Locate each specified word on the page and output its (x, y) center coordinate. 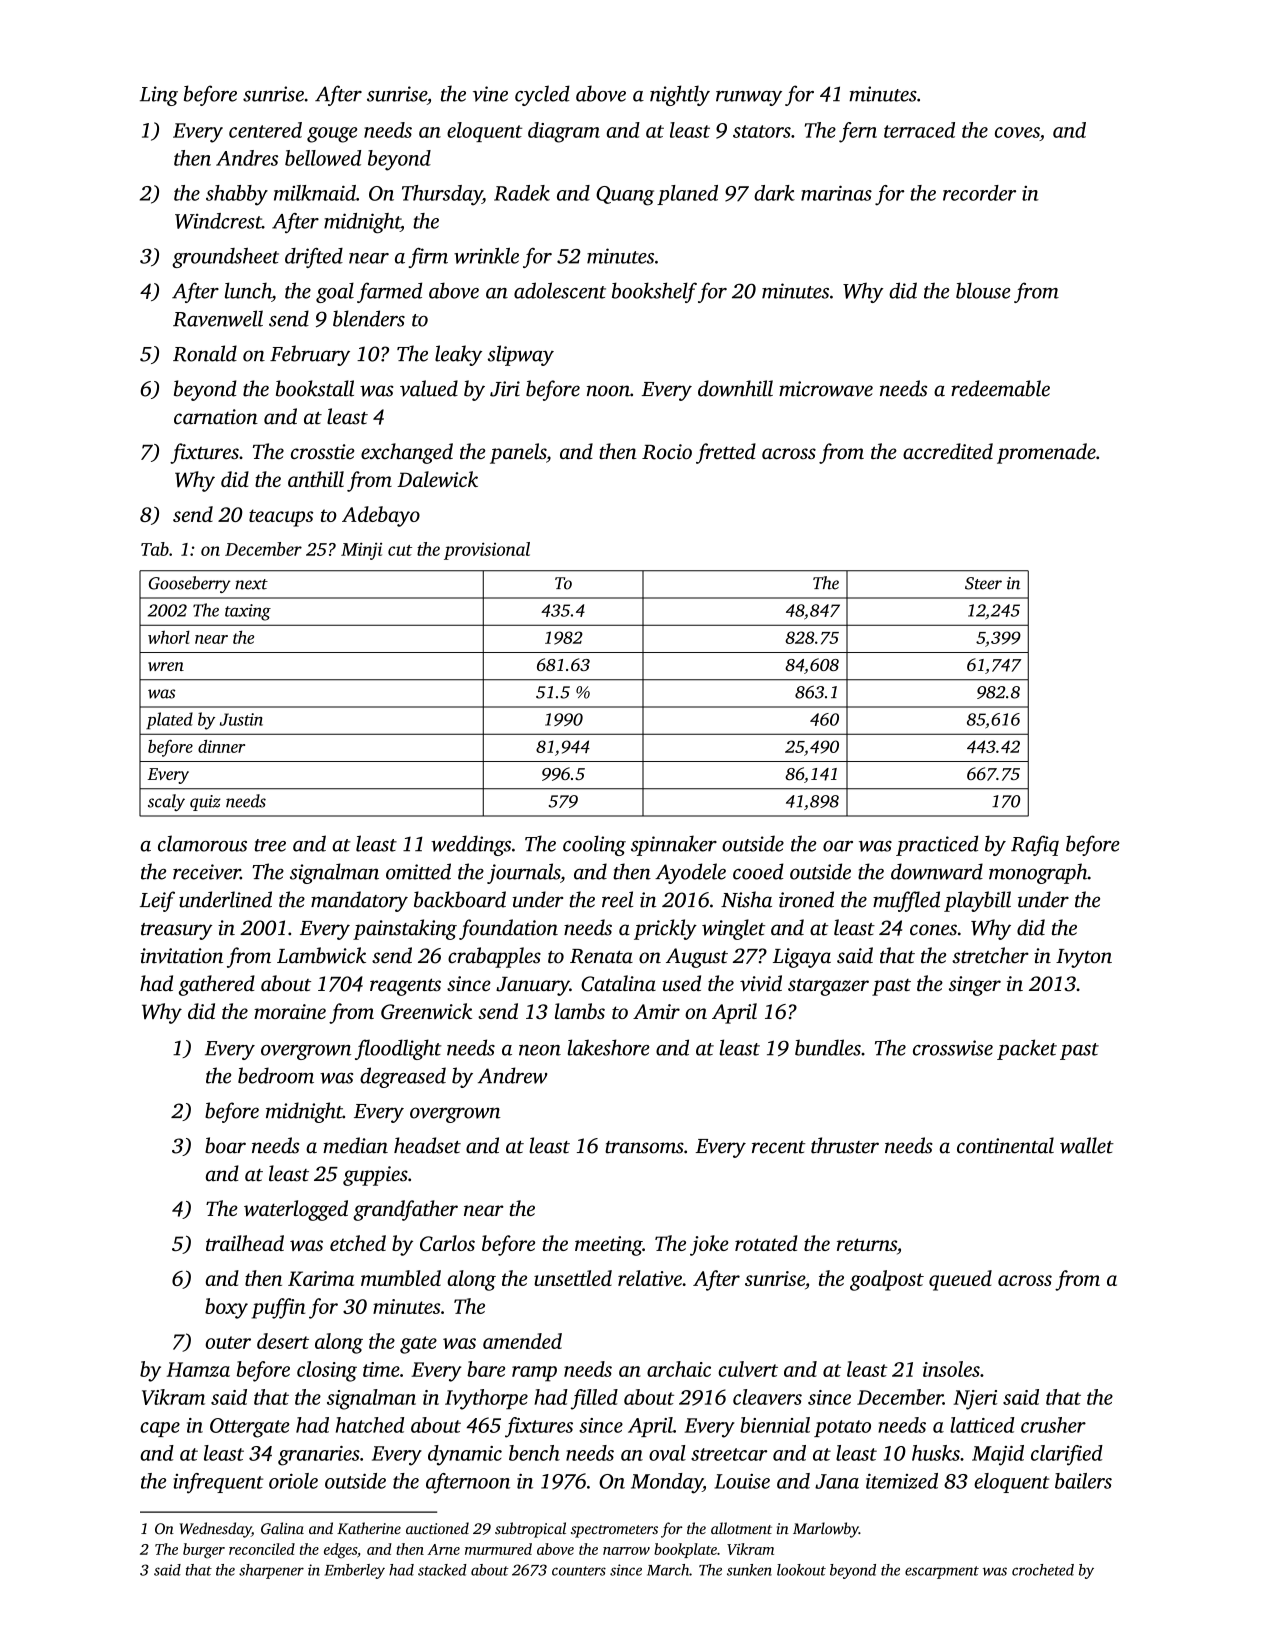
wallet (1087, 1145)
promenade (1046, 453)
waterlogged (296, 1210)
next (251, 584)
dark (774, 193)
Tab (155, 549)
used (681, 983)
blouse (983, 290)
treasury (176, 931)
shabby (237, 195)
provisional (487, 551)
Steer (983, 583)
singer (975, 986)
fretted (726, 453)
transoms (644, 1147)
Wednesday (215, 1530)
